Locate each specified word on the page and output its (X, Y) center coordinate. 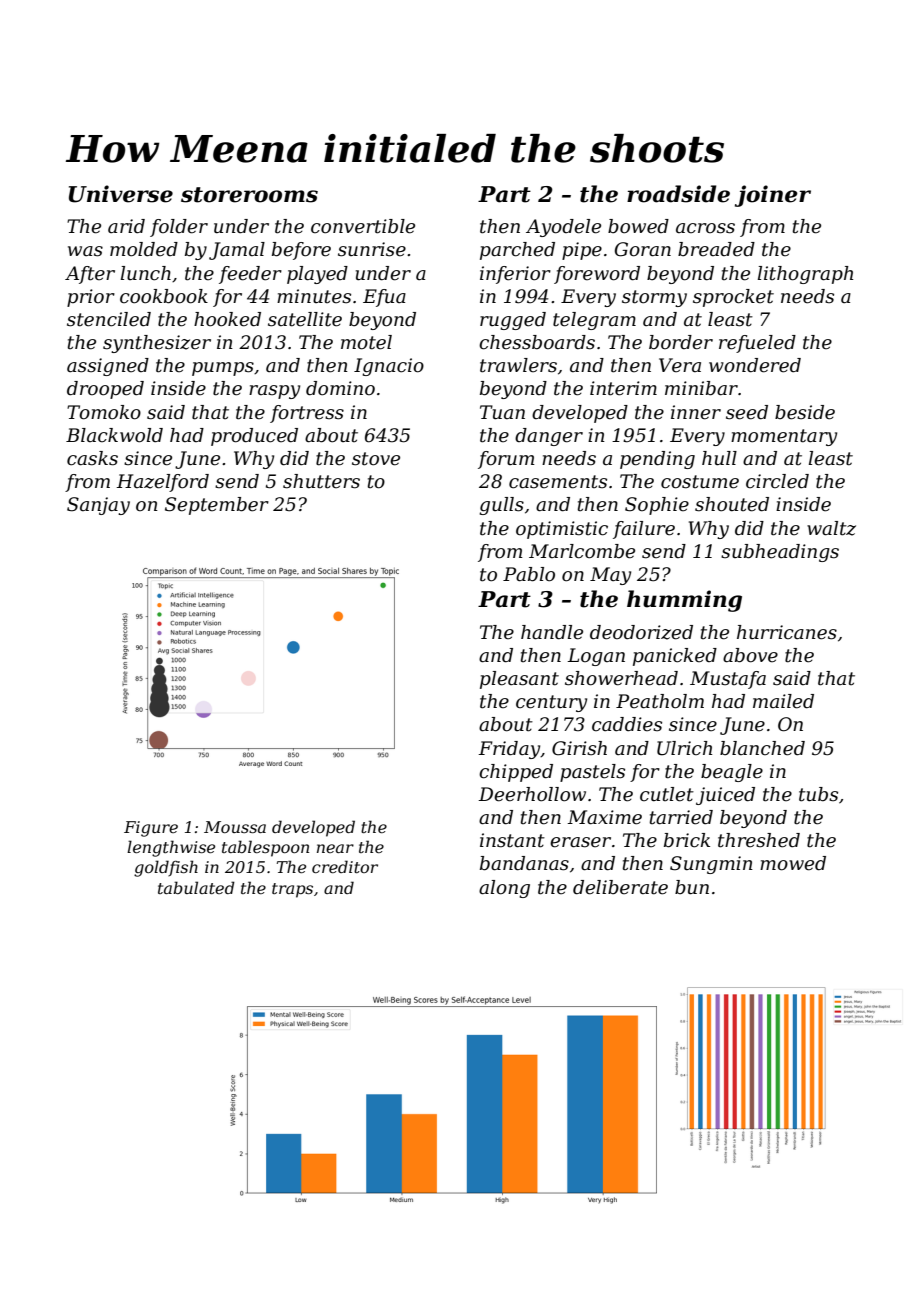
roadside (678, 194)
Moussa (235, 827)
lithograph (805, 275)
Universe (121, 194)
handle (552, 632)
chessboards (537, 342)
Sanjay (98, 506)
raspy (274, 392)
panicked (675, 657)
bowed (638, 226)
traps (292, 890)
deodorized (641, 632)
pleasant (519, 680)
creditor (345, 866)
